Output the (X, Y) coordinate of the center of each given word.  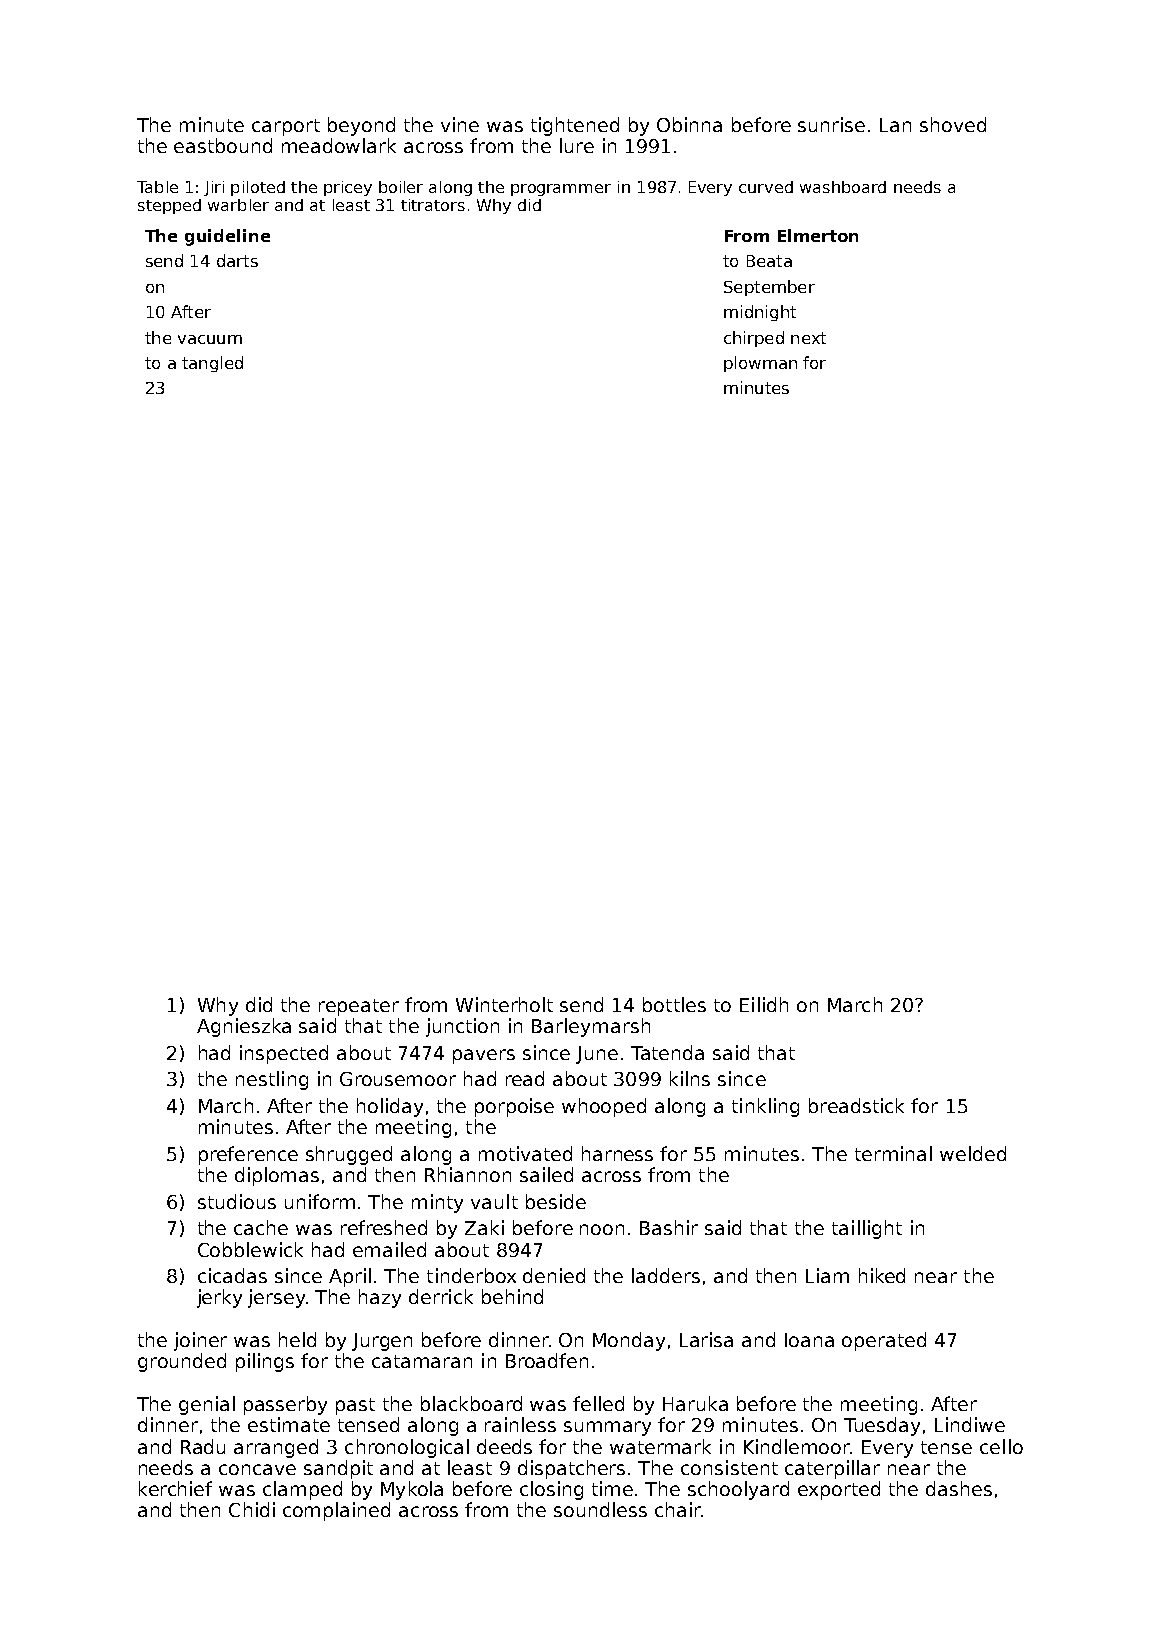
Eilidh (764, 1004)
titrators (433, 205)
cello (1001, 1446)
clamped (302, 1490)
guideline (227, 237)
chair (678, 1509)
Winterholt (504, 1004)
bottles (674, 1004)
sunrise (831, 124)
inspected (284, 1054)
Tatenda (667, 1052)
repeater (359, 1007)
